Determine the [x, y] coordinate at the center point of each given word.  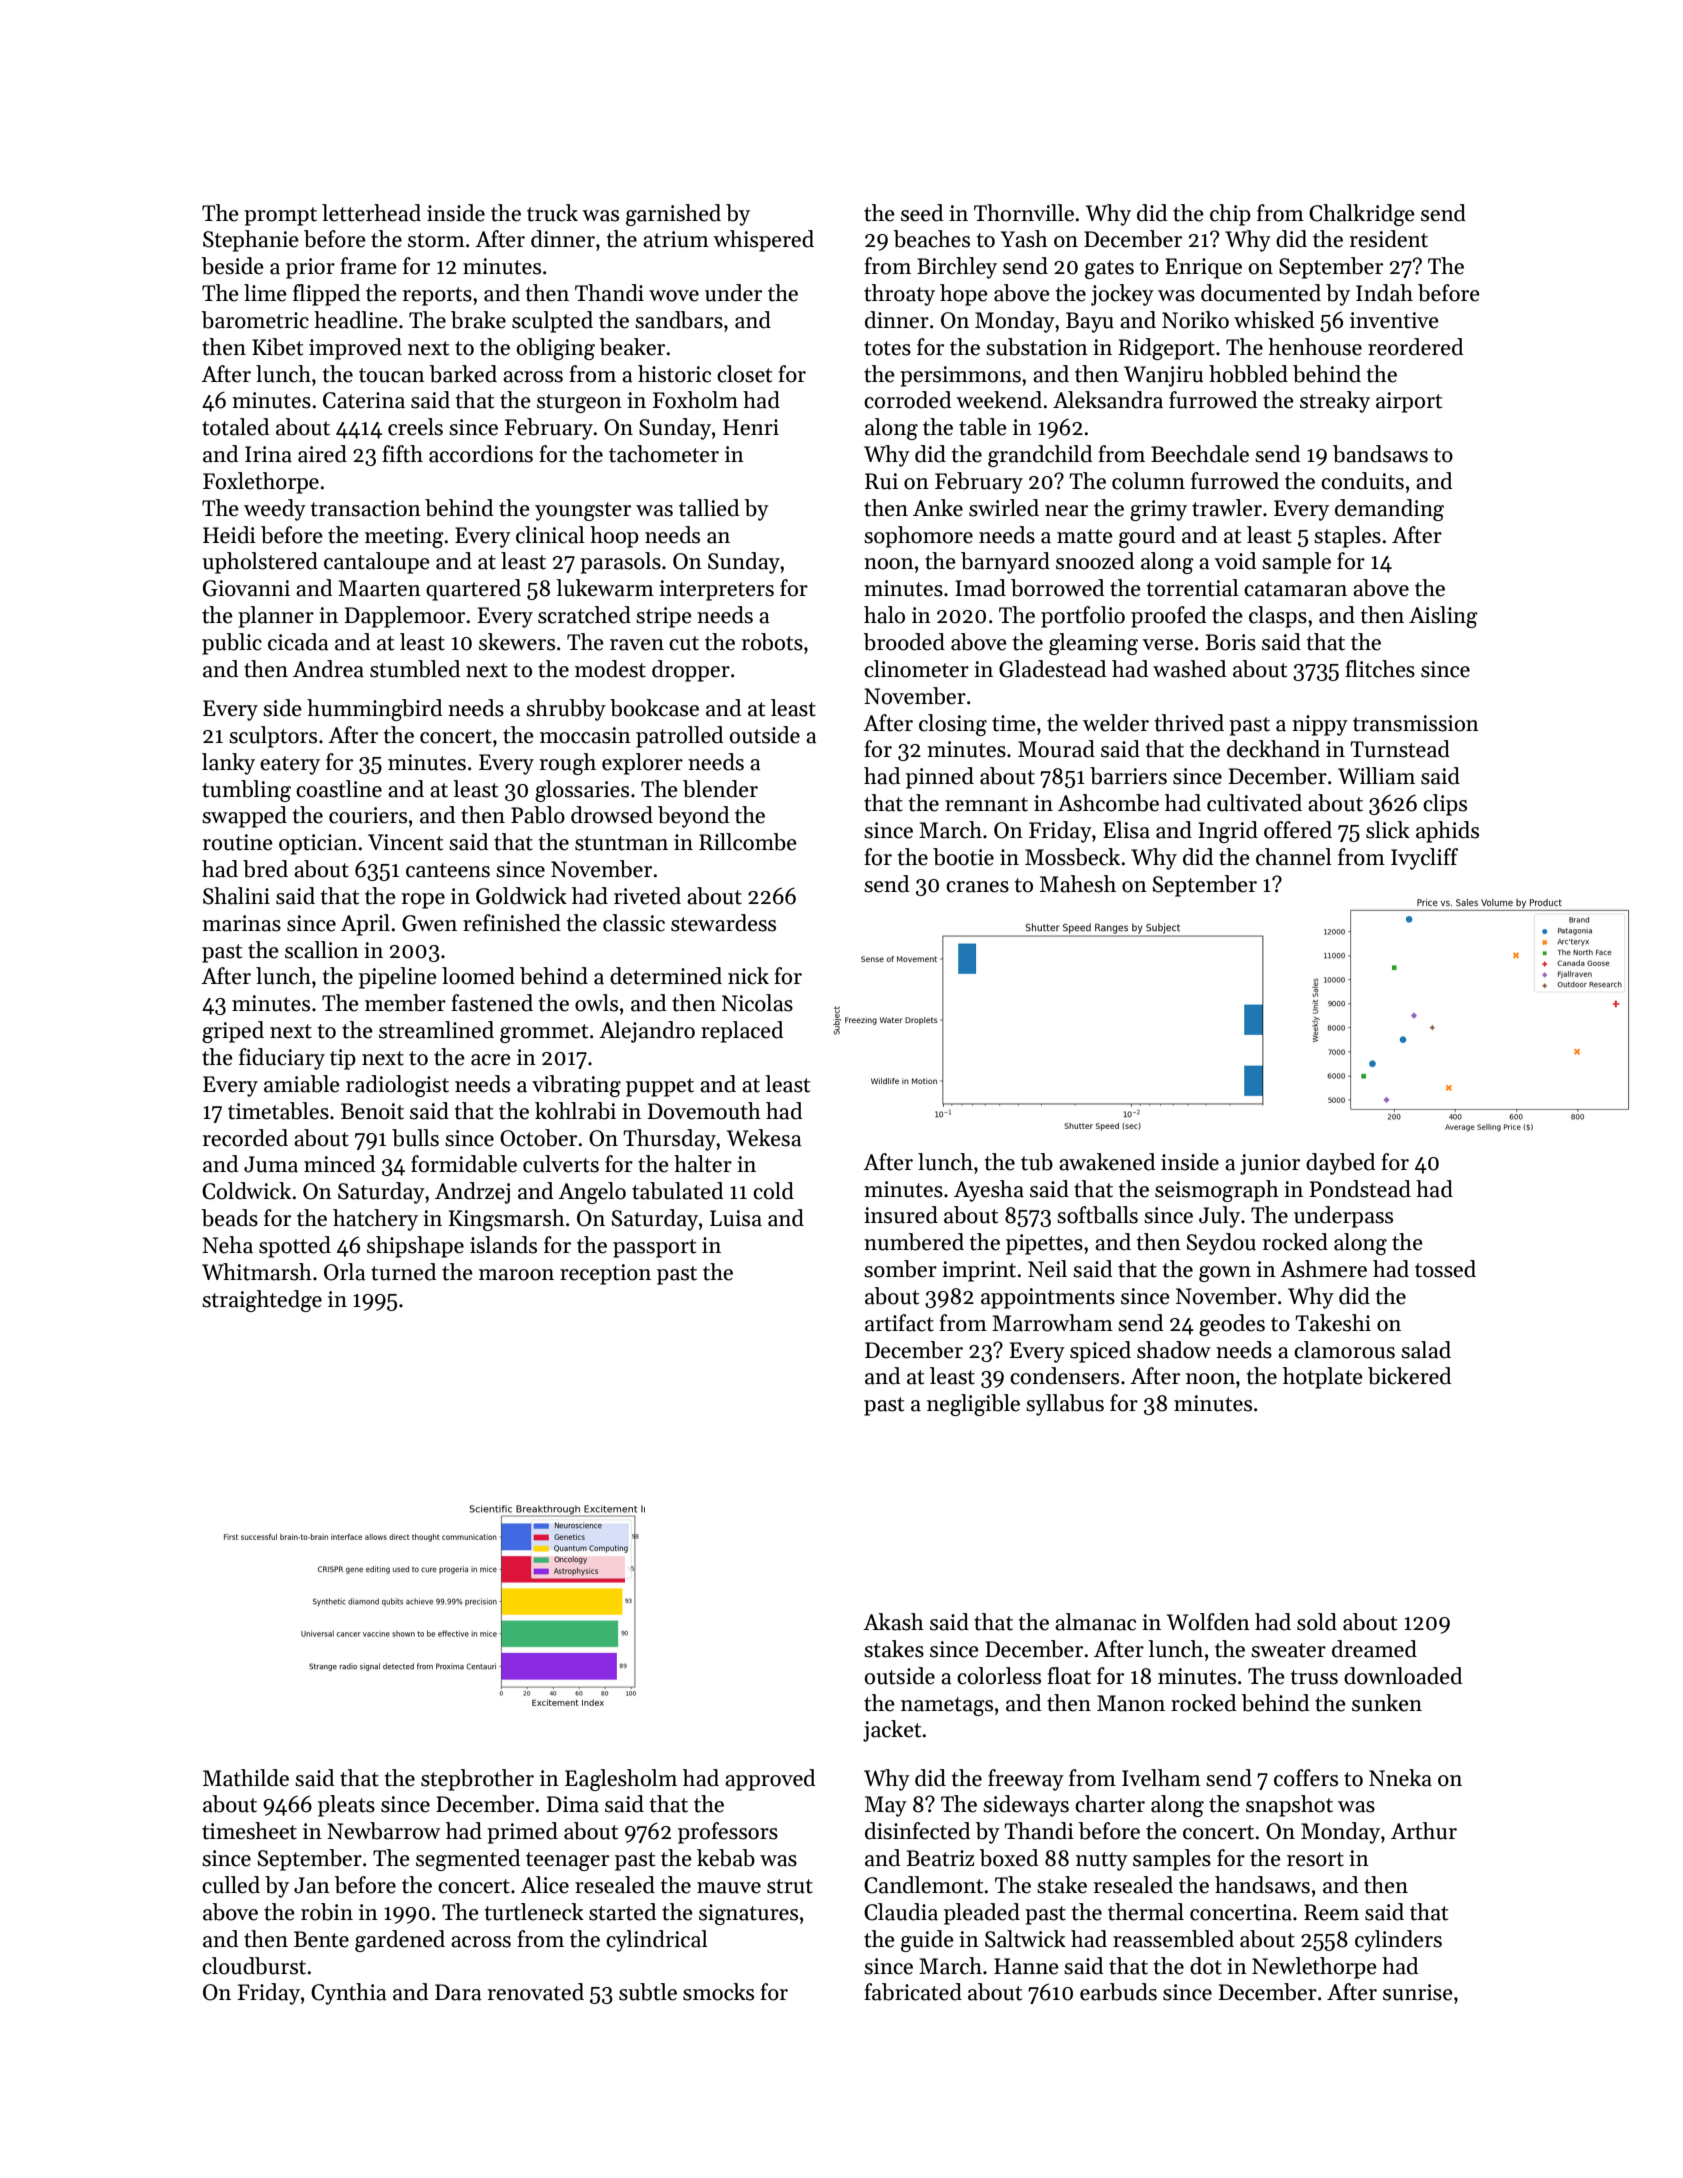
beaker [632, 347]
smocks [718, 1992]
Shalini [236, 896]
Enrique [1203, 268]
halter [703, 1164]
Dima [573, 1804]
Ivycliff [1424, 859]
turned [403, 1272]
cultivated [1254, 803]
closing [953, 725]
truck [552, 213]
